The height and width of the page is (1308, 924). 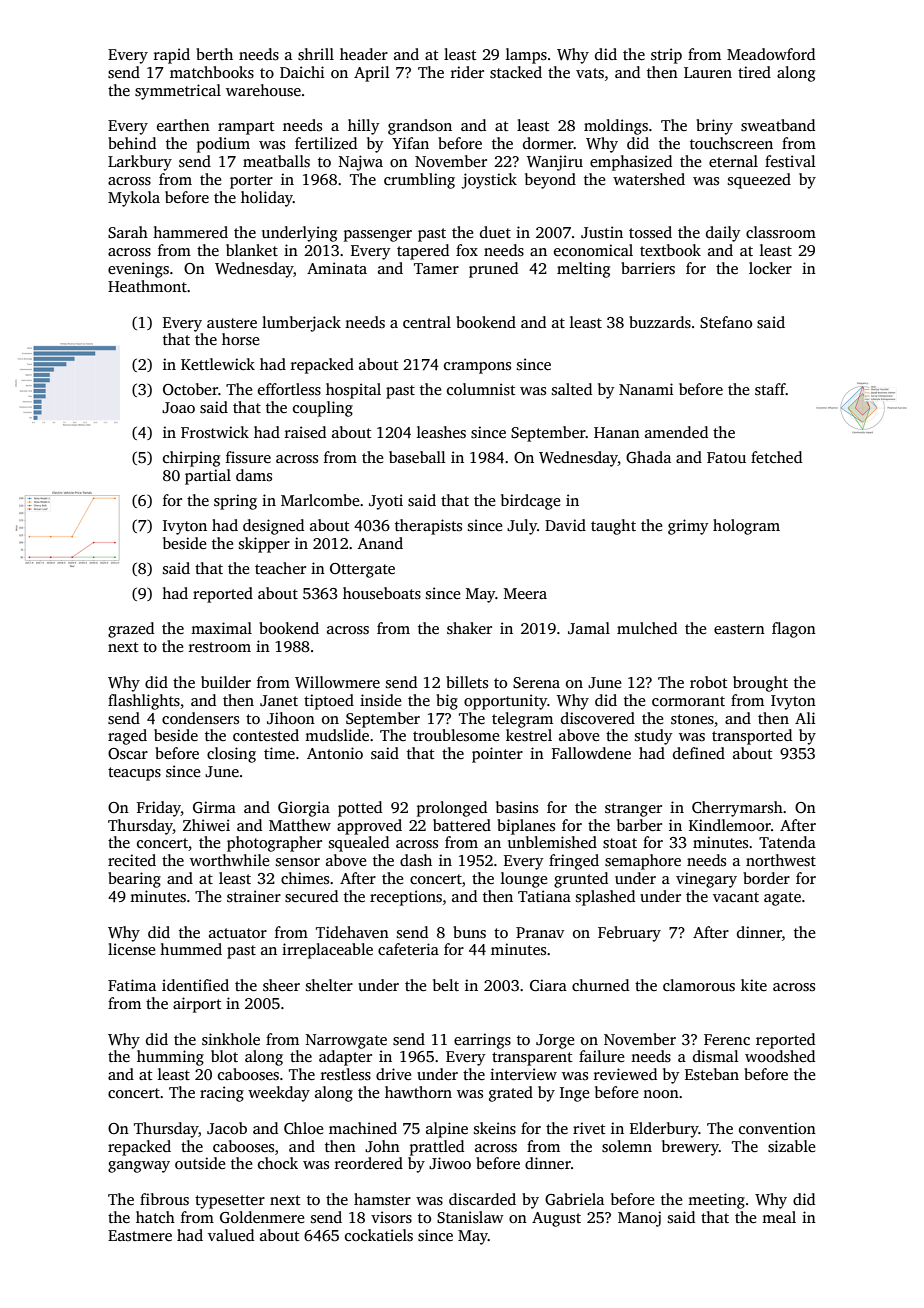 What do you see at coordinates (364, 54) in the page?
I see `header` at bounding box center [364, 54].
